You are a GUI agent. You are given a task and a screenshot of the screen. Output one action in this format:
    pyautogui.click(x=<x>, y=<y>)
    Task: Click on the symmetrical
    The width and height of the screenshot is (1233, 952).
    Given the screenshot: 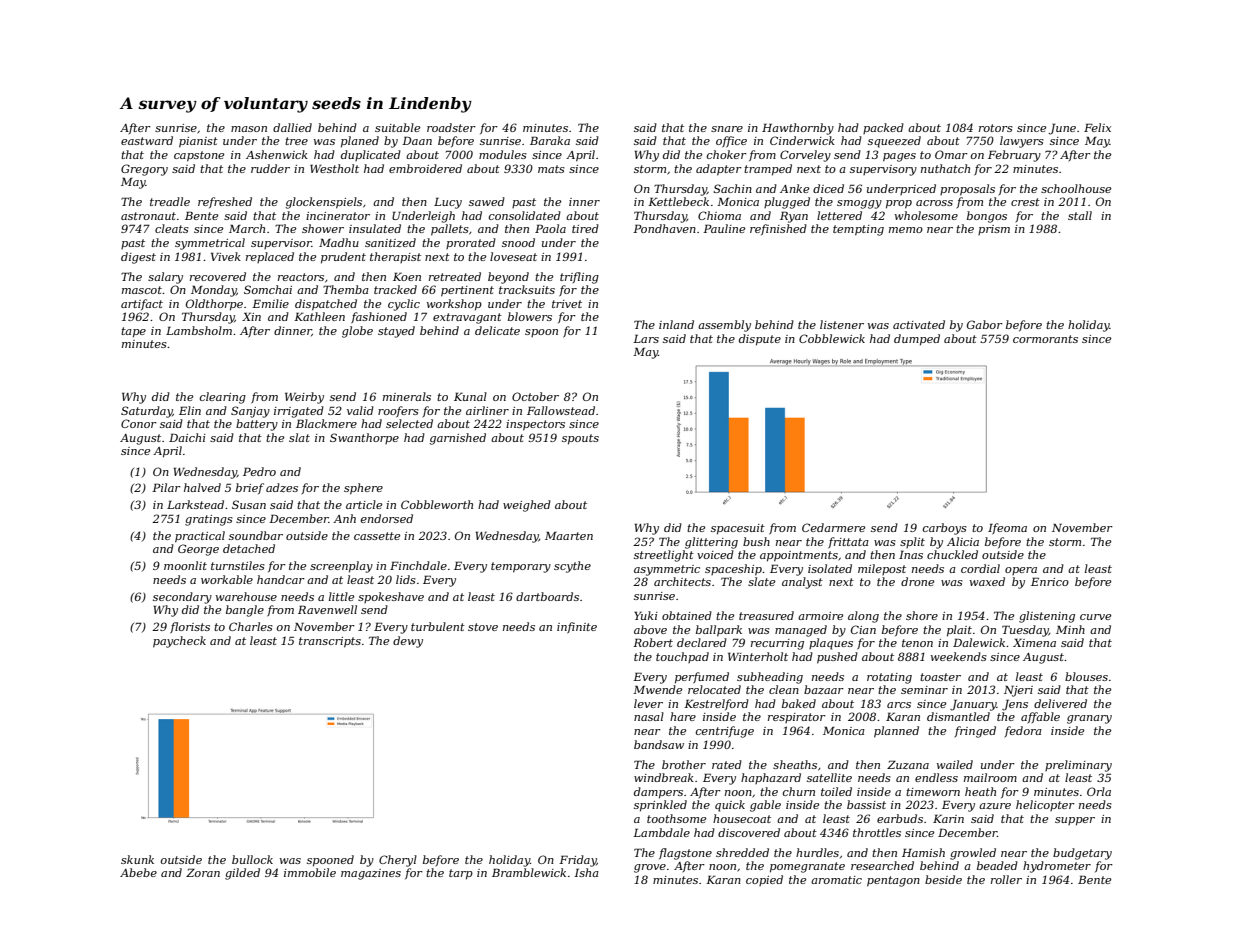 What is the action you would take?
    pyautogui.click(x=210, y=244)
